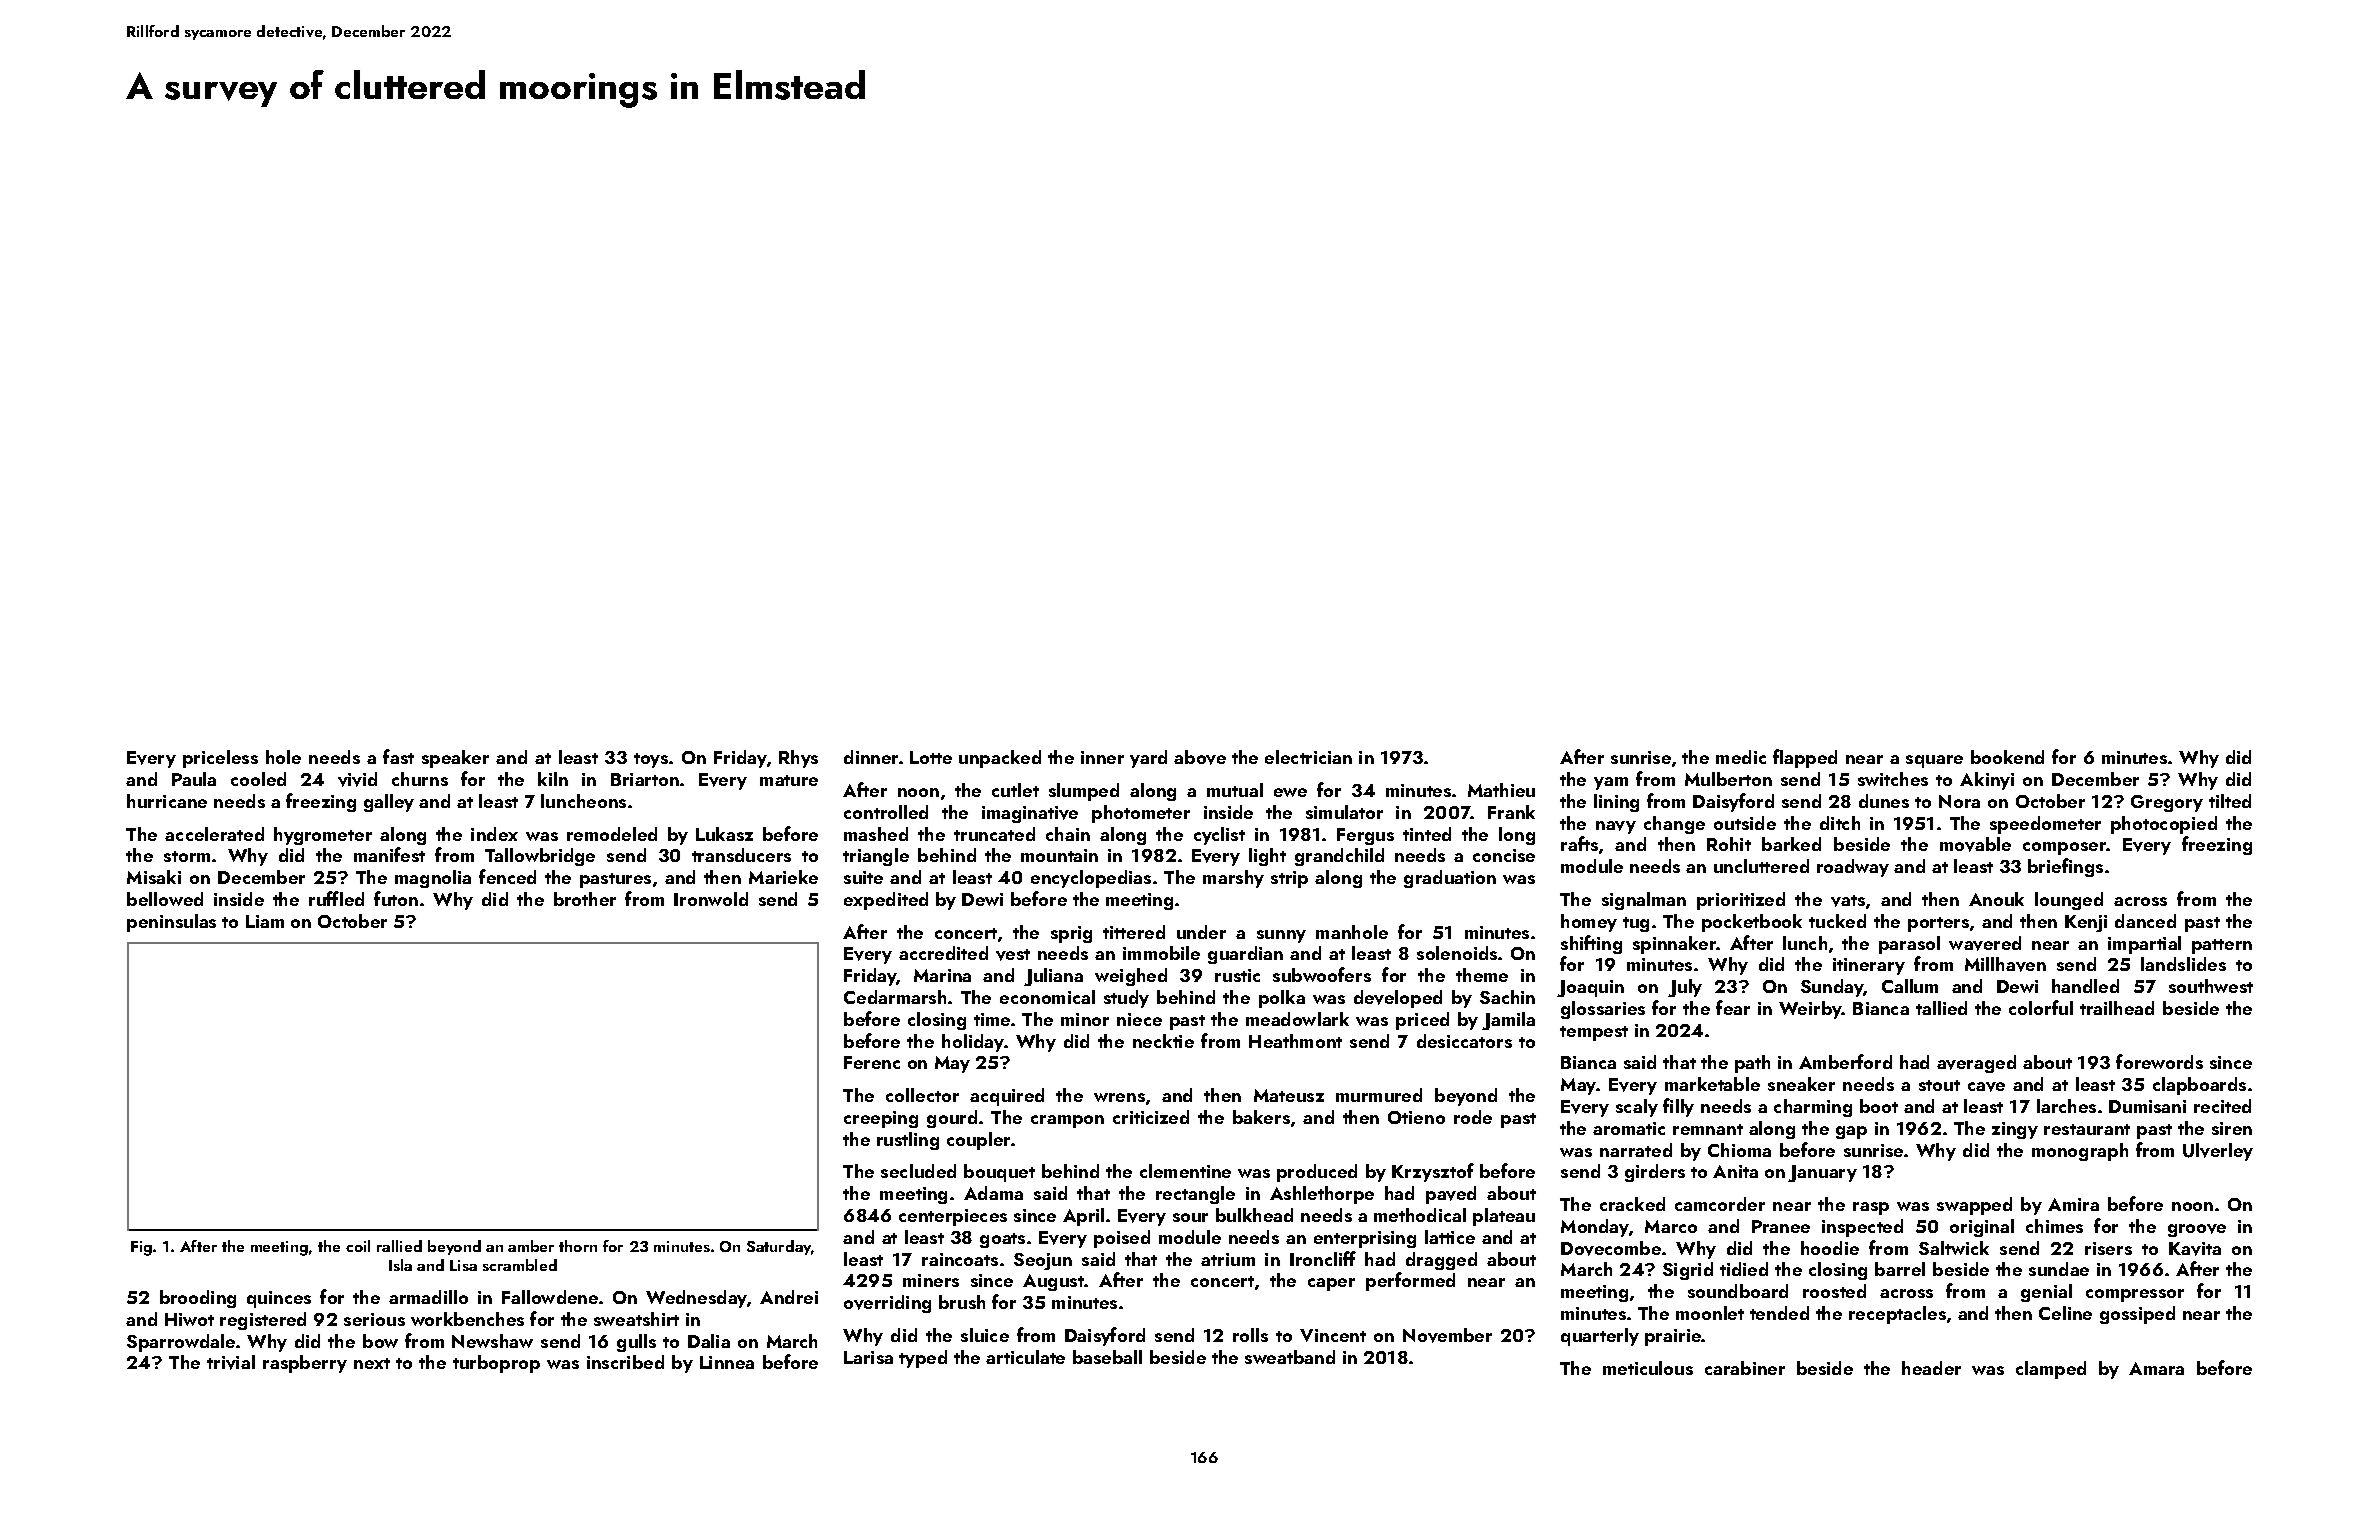  What do you see at coordinates (1939, 1085) in the image?
I see `stout` at bounding box center [1939, 1085].
